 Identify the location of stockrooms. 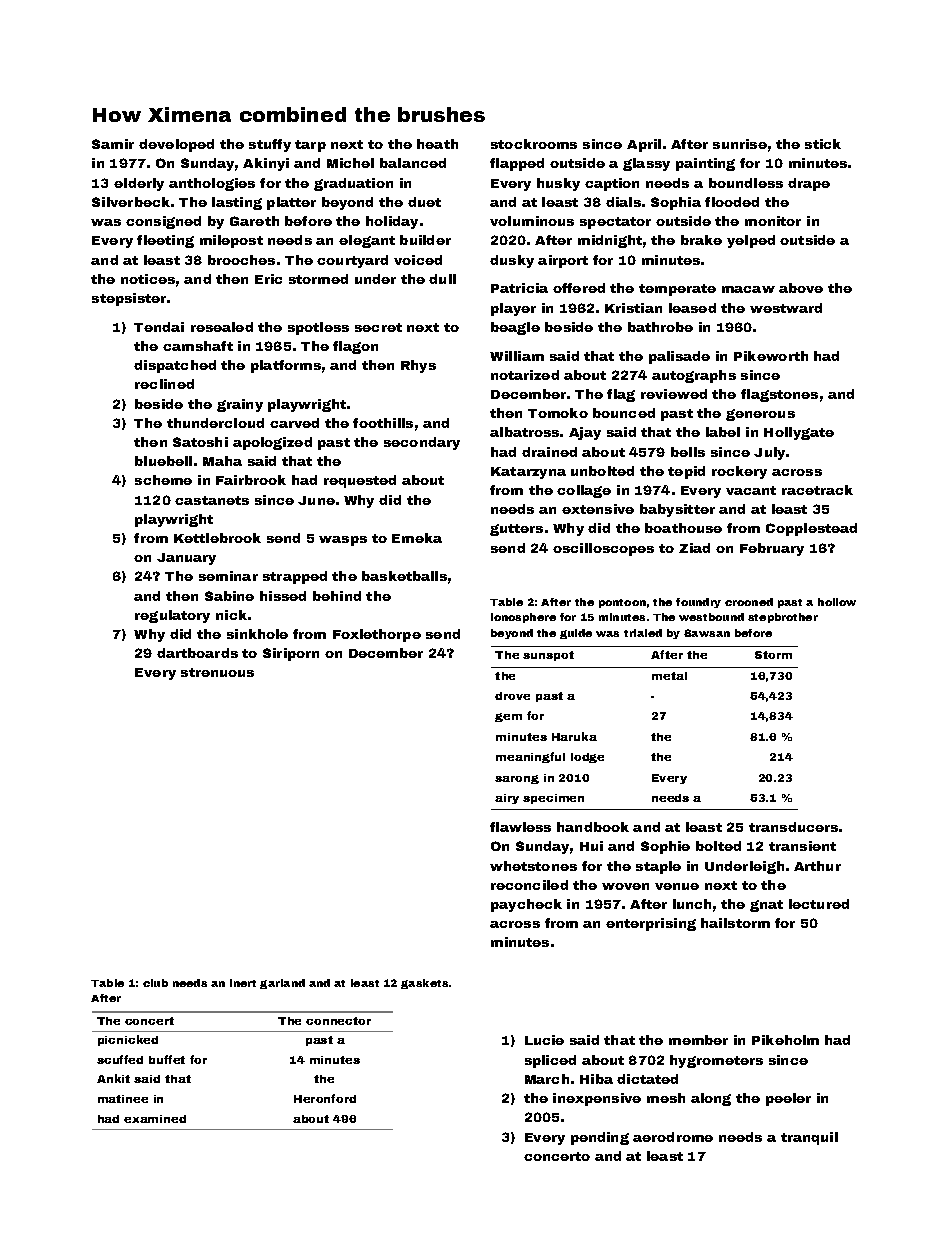
(534, 144).
